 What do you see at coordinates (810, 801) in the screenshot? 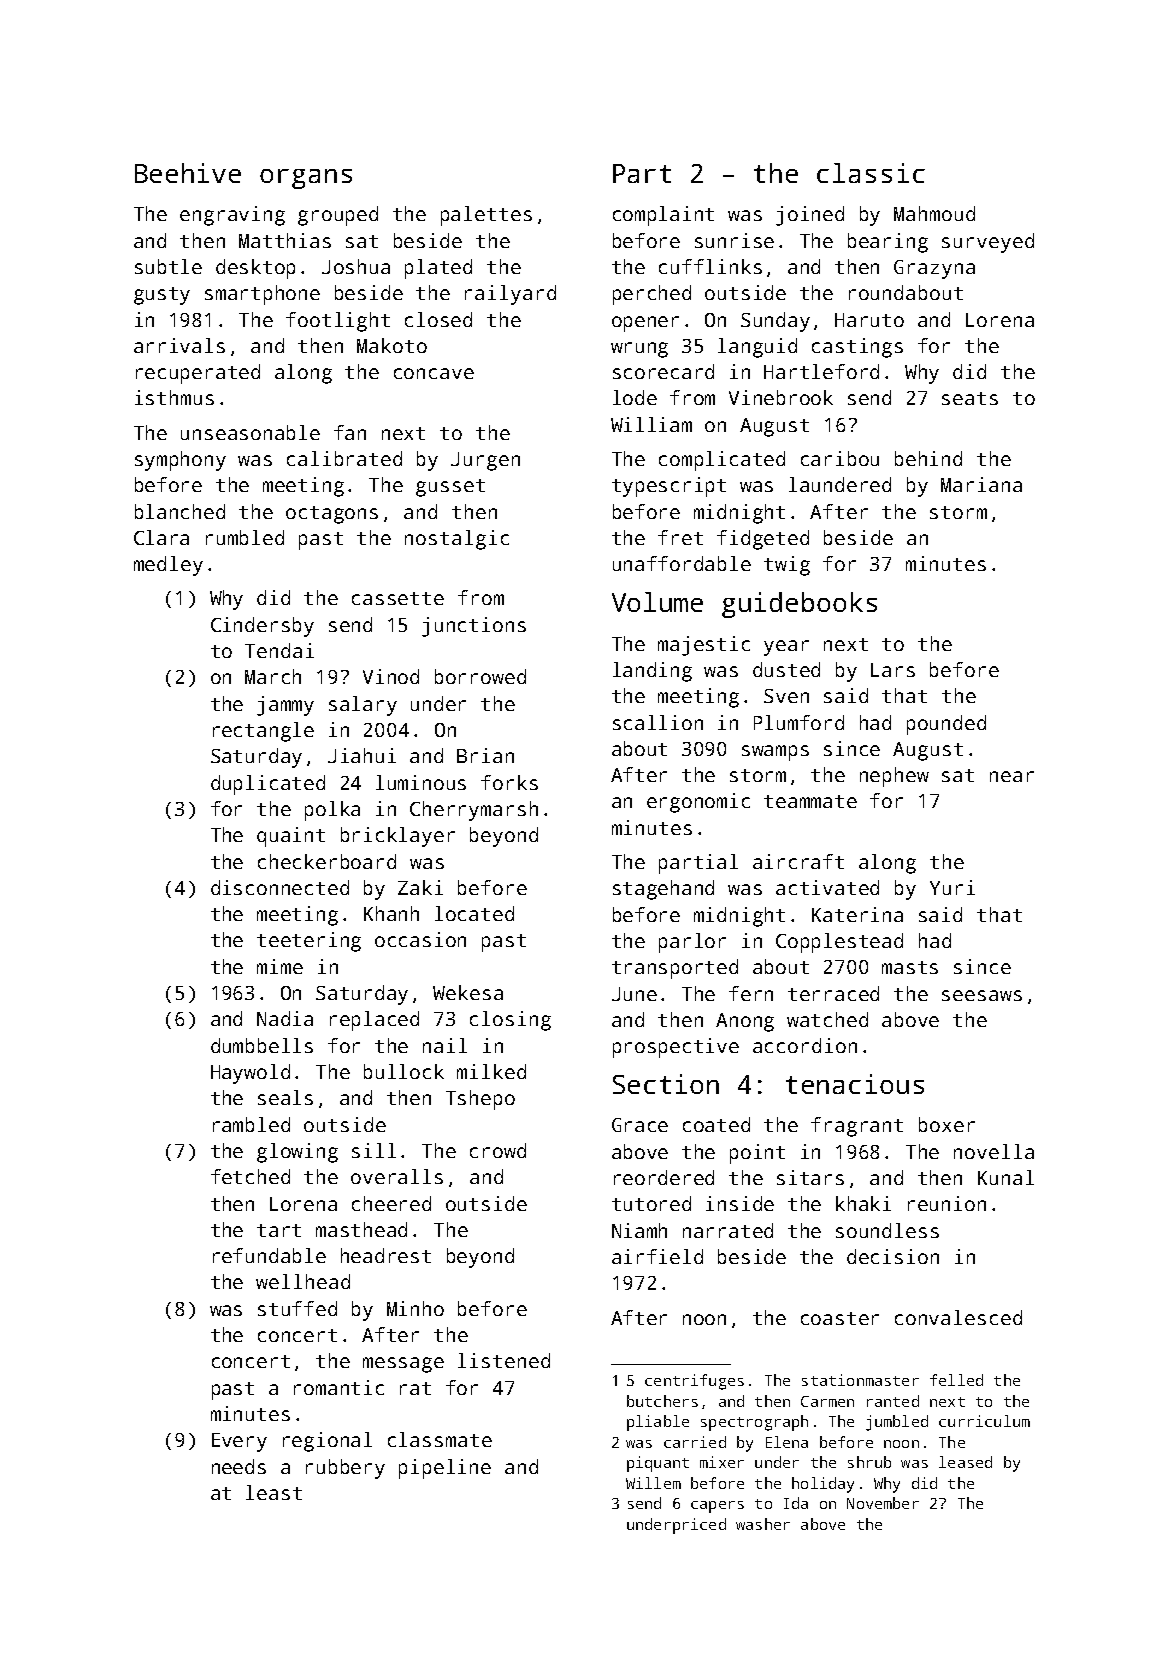
I see `teammate` at bounding box center [810, 801].
